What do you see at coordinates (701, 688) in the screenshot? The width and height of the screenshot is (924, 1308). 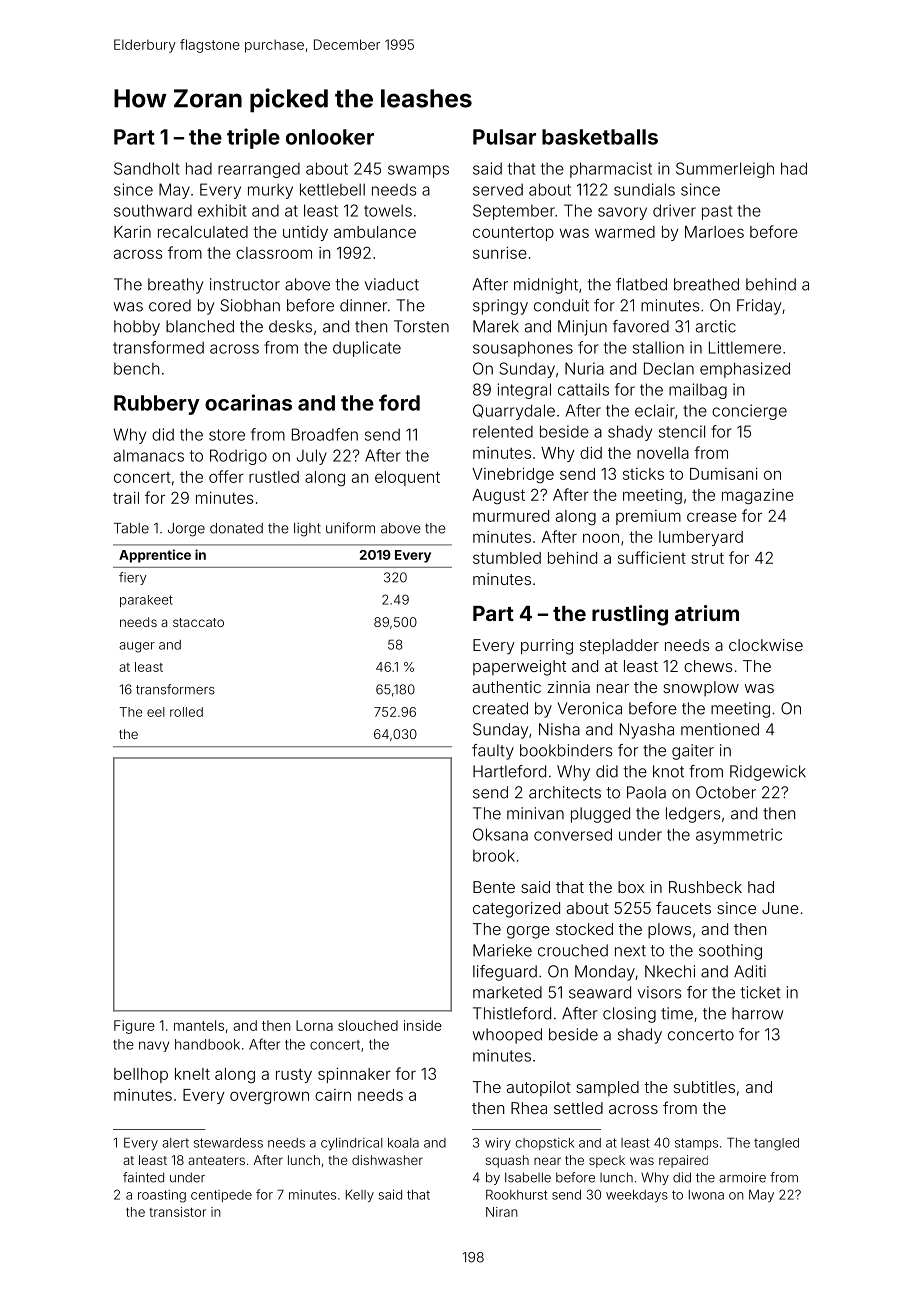 I see `snowplow` at bounding box center [701, 688].
